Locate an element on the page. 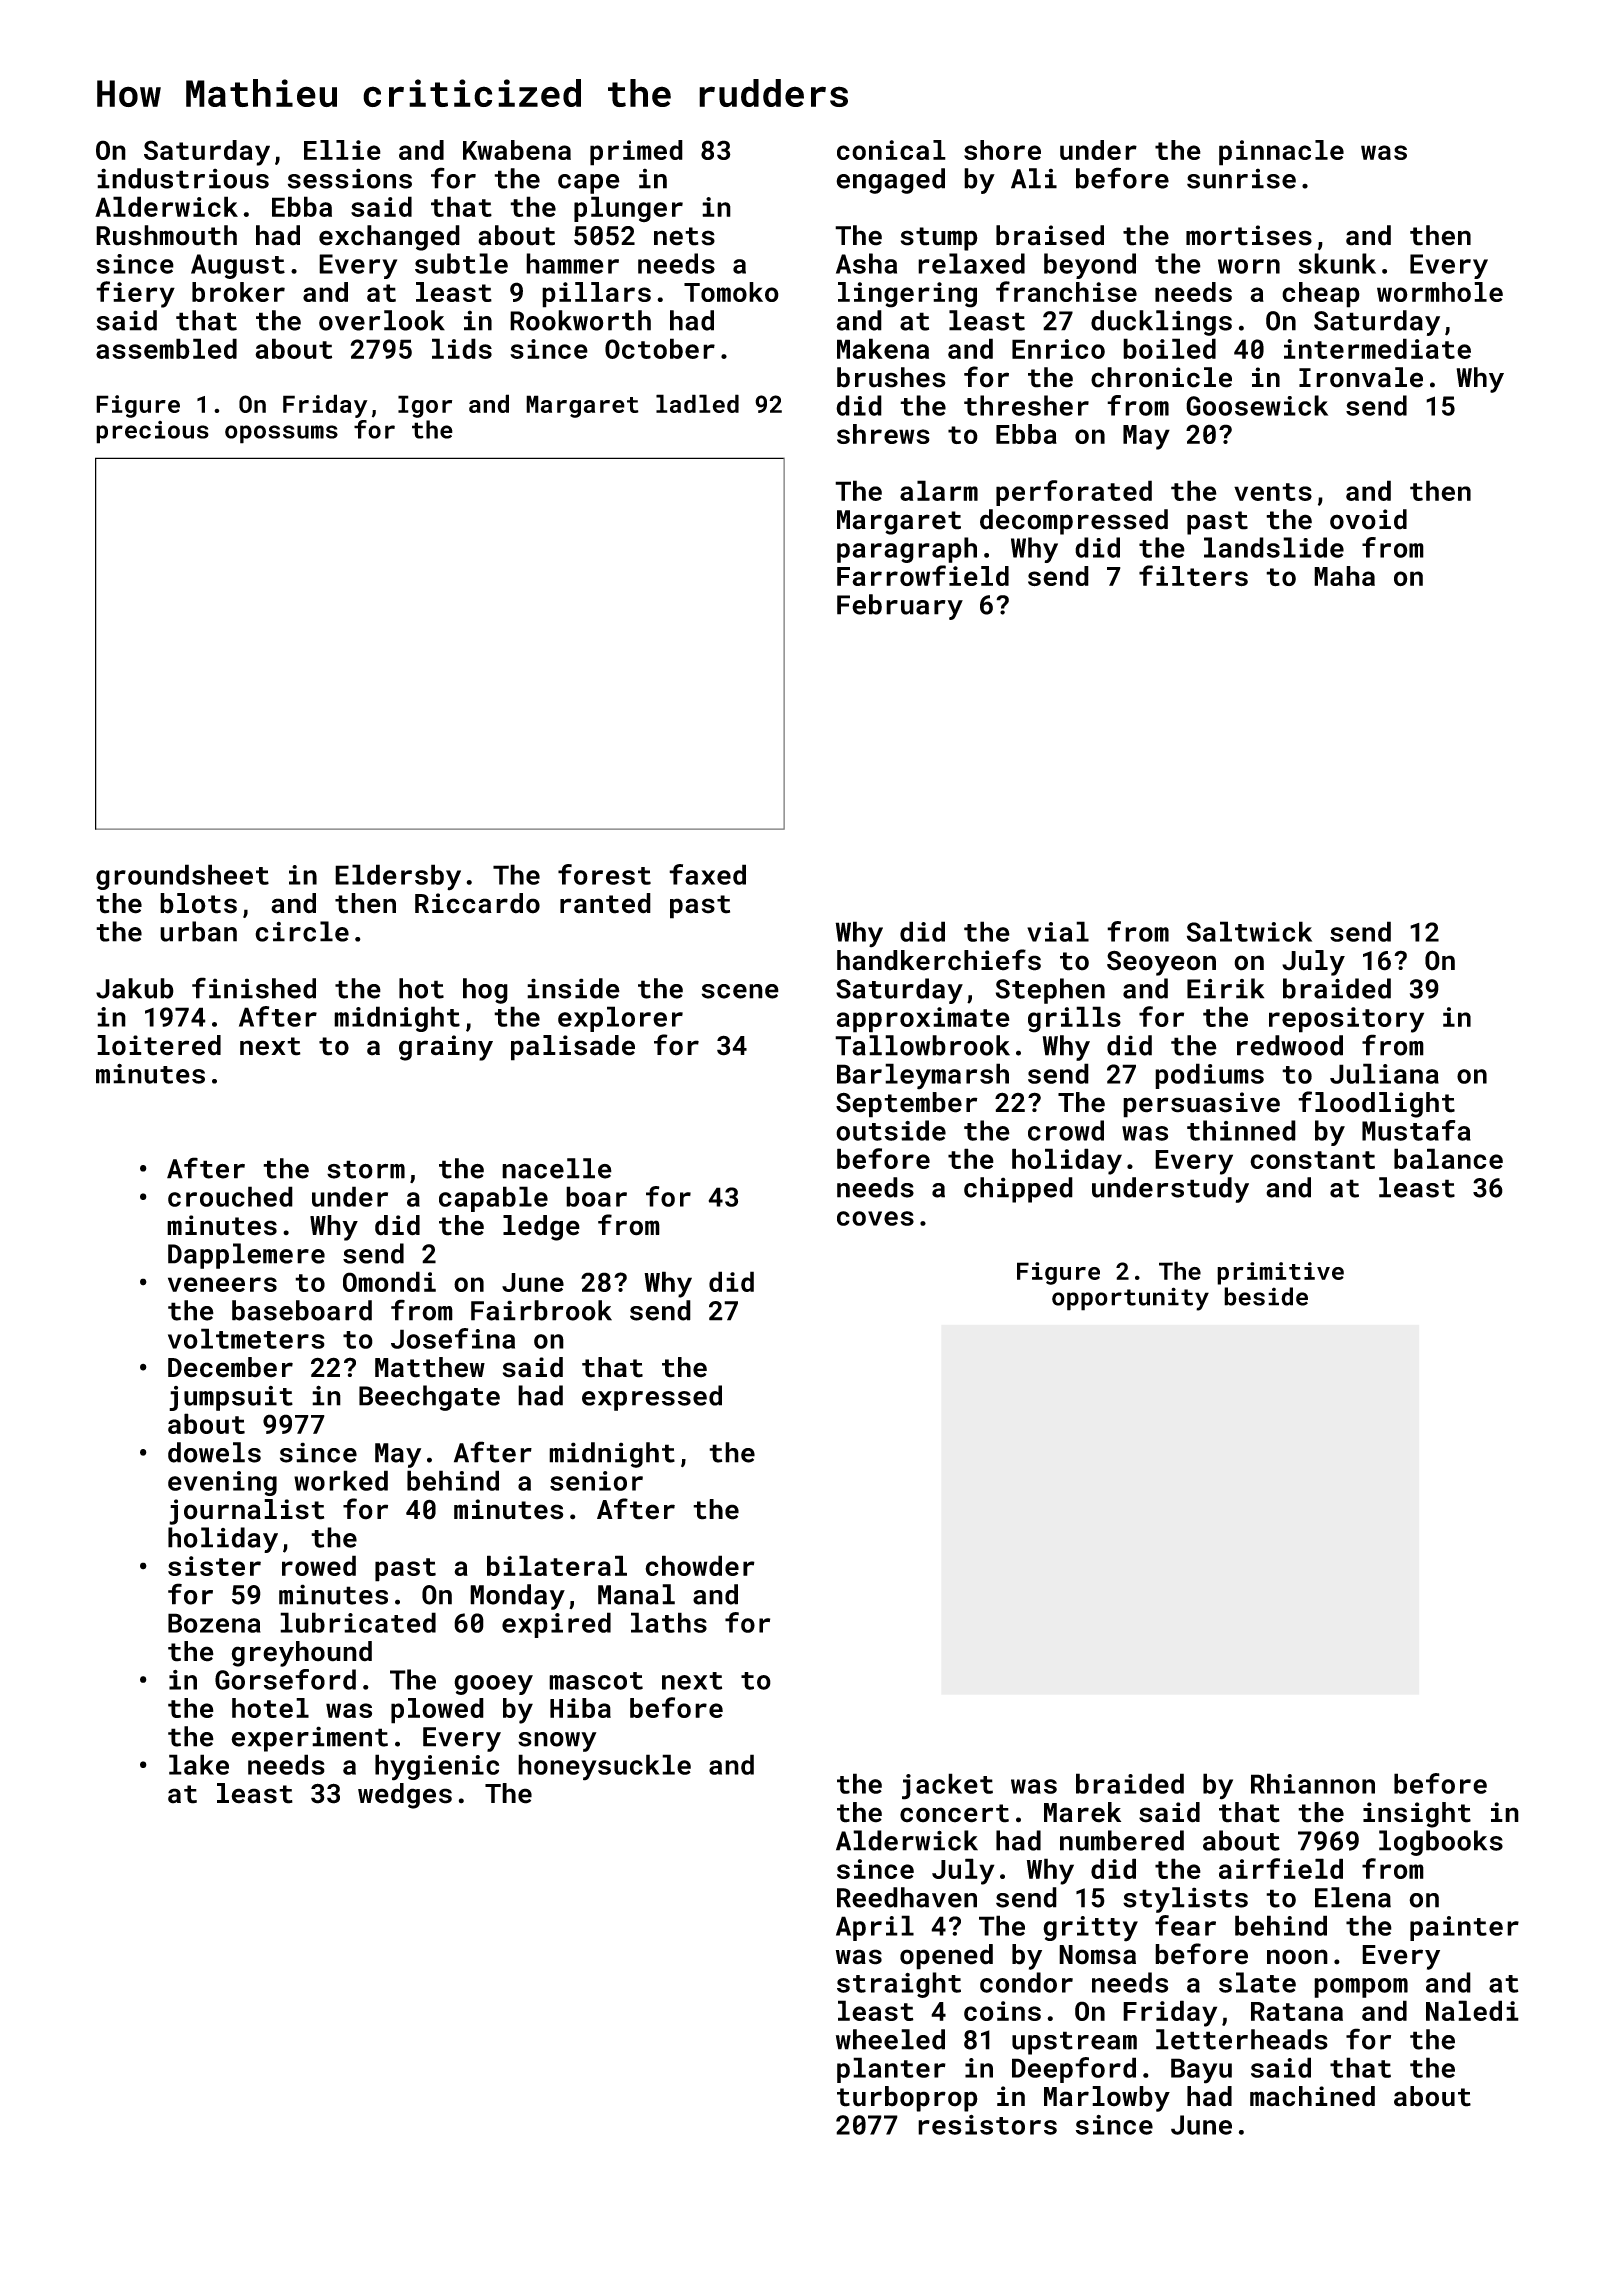  beside is located at coordinates (1266, 1296).
